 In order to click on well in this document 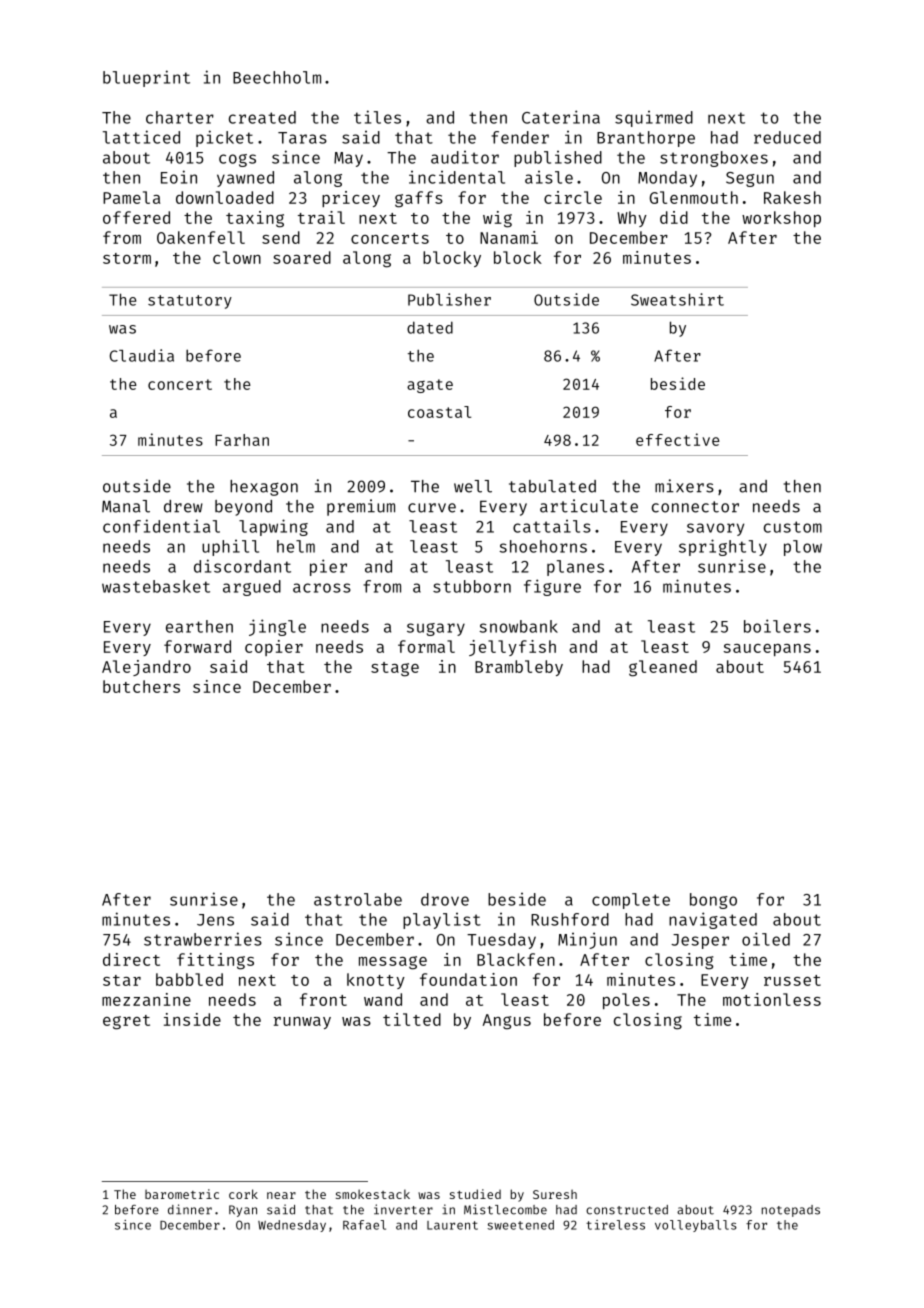, I will do `click(473, 486)`.
